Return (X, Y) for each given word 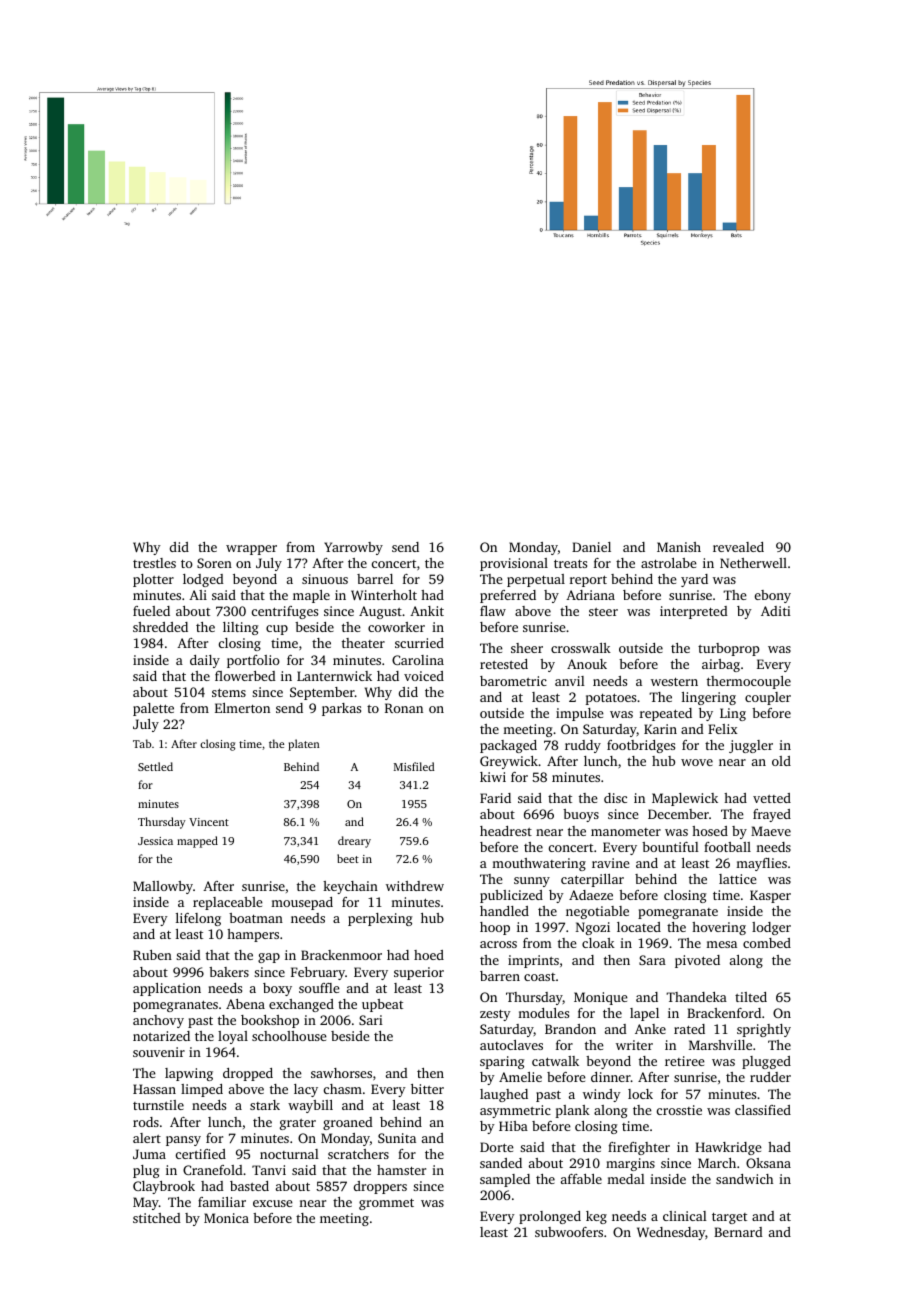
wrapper (251, 550)
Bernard (738, 1232)
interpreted (694, 612)
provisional (514, 564)
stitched (157, 1218)
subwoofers (569, 1232)
